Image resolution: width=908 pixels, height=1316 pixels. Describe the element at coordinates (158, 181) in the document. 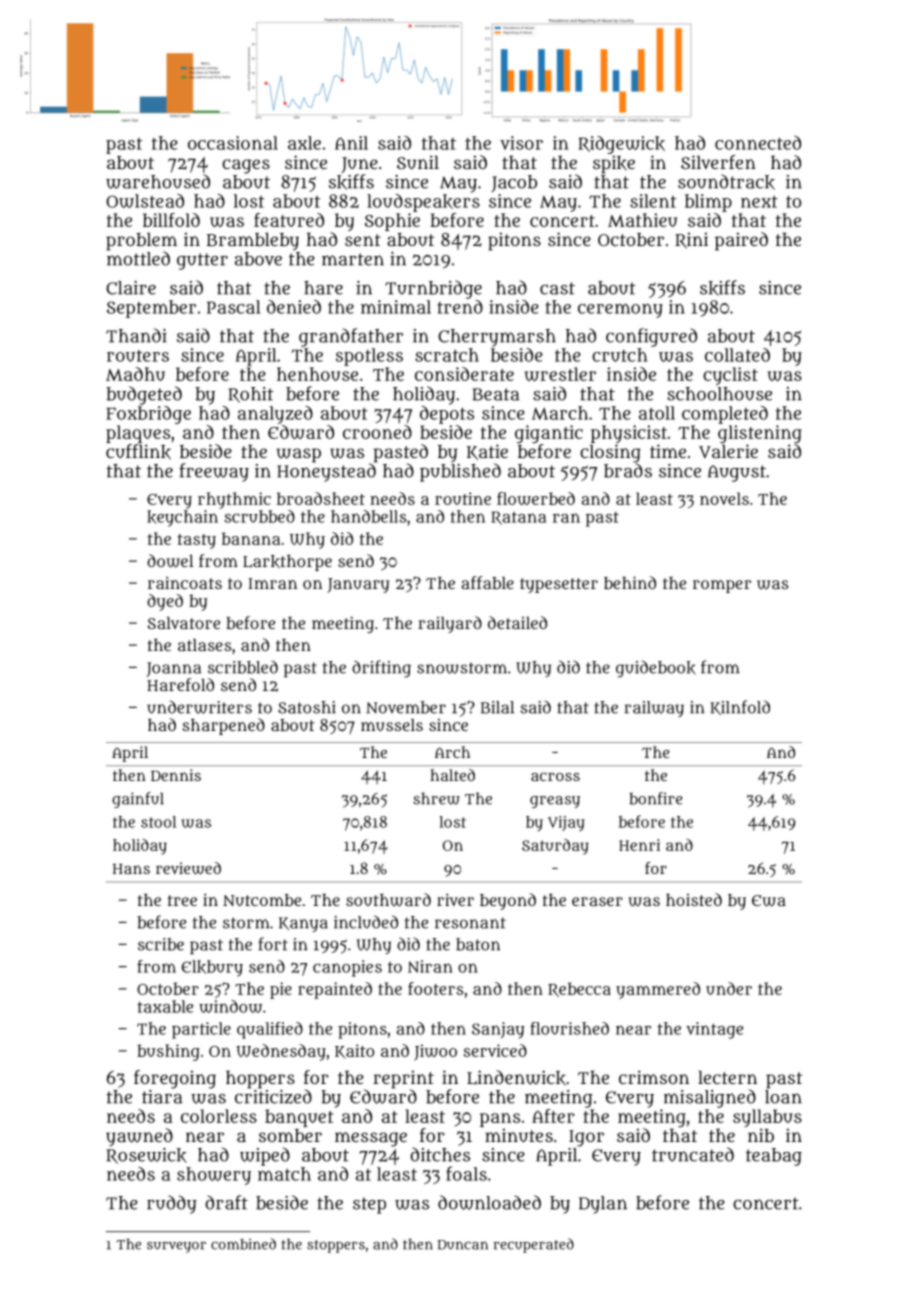

I see `warehoused` at that location.
